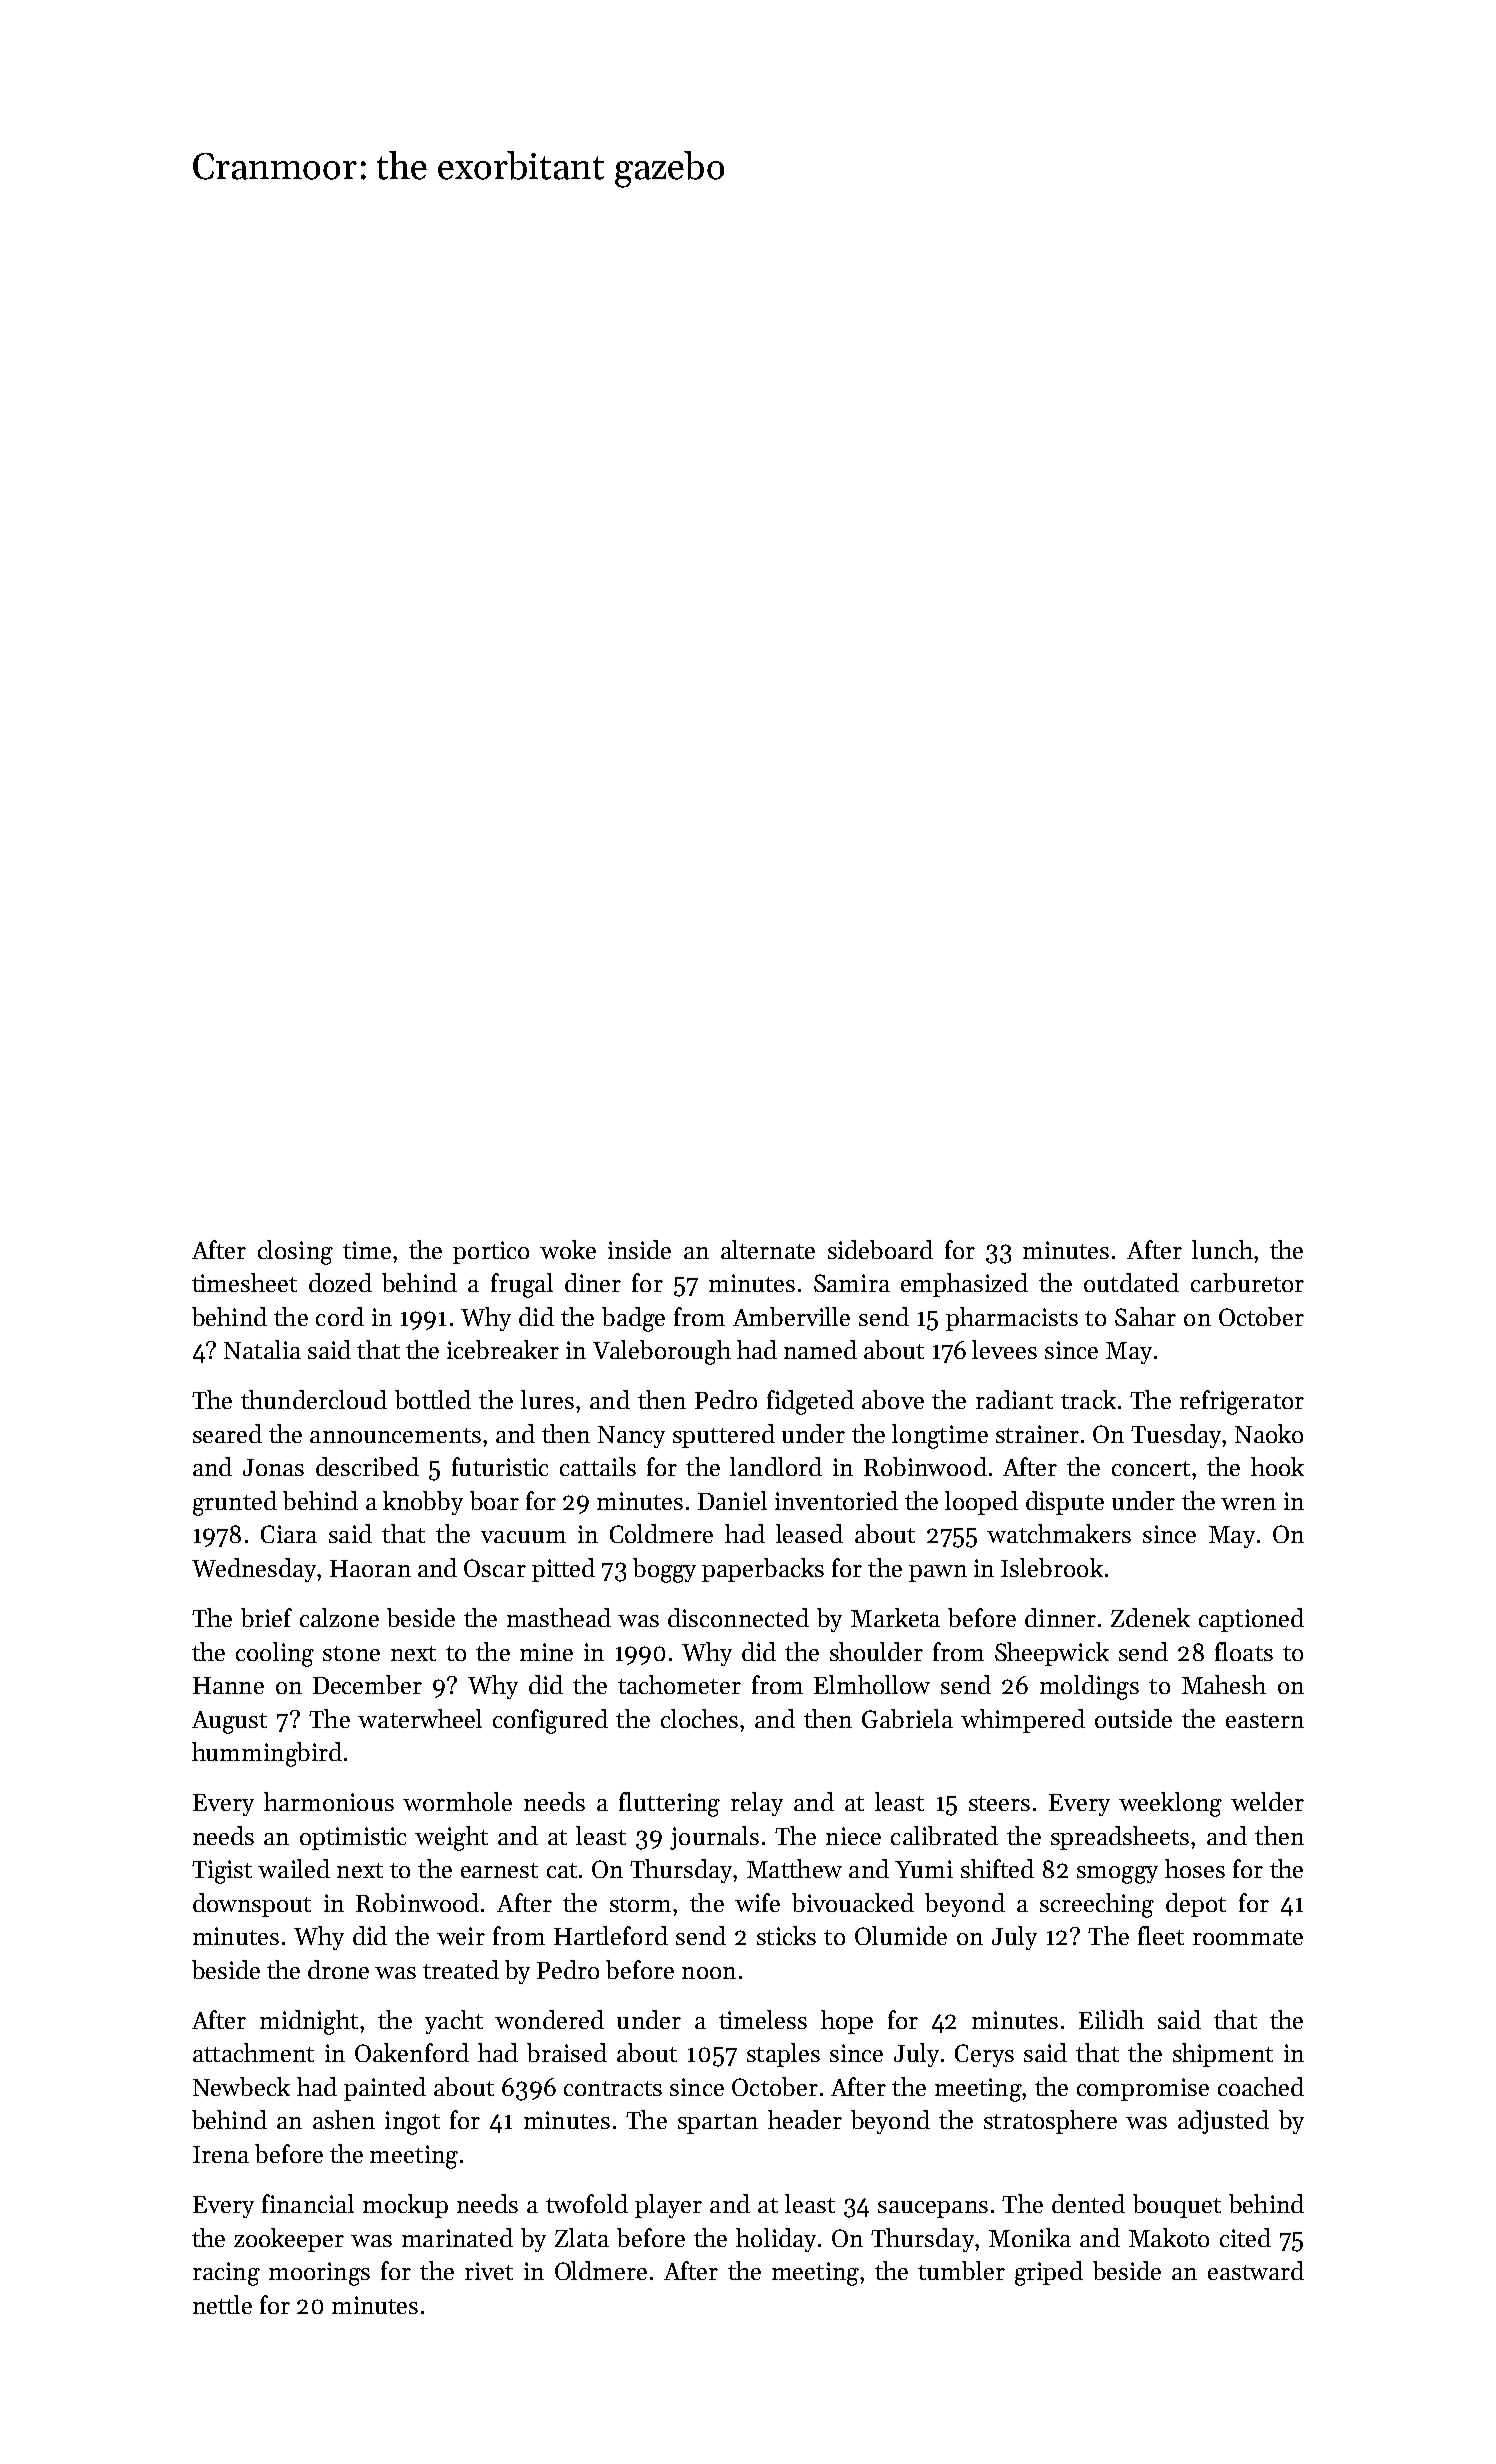 The image size is (1496, 2464). I want to click on wondered, so click(549, 2019).
